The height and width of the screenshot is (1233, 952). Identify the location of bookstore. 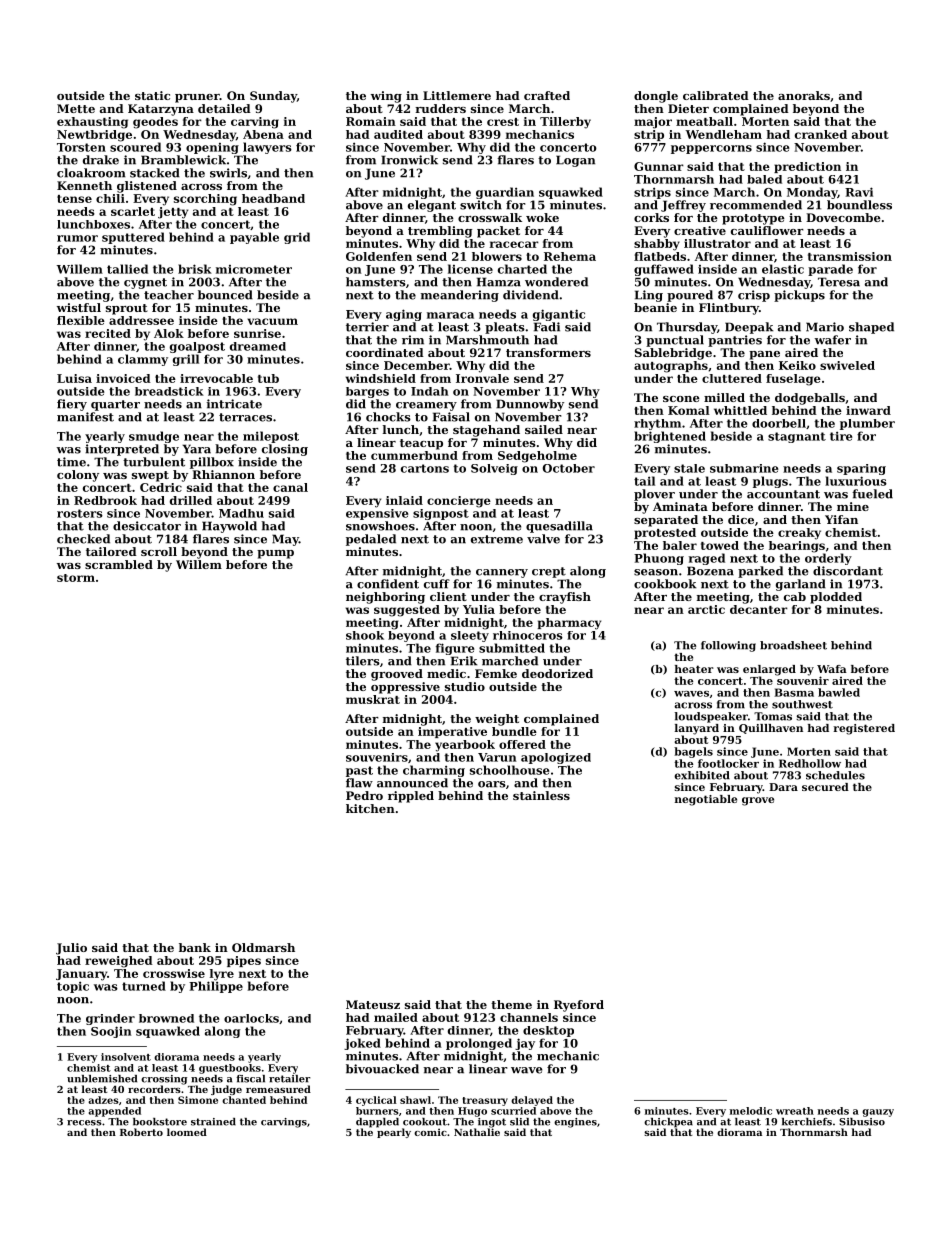
(160, 1122).
